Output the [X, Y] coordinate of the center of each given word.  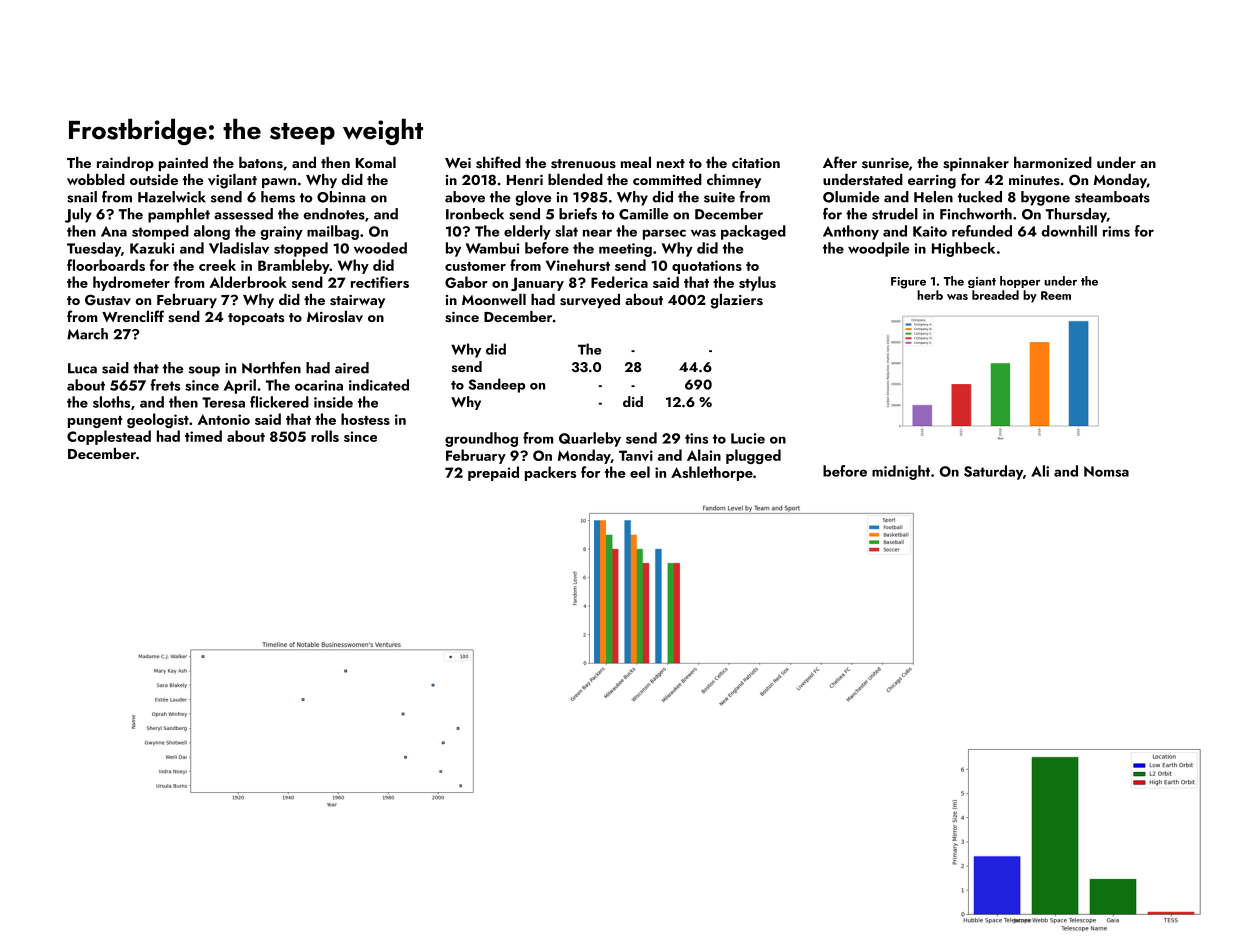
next [671, 163]
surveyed [590, 301]
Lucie [748, 438]
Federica [619, 282]
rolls [325, 436]
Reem [1056, 295]
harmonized [1053, 162]
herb [930, 295]
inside [333, 402]
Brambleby [294, 266]
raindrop [125, 164]
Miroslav [335, 317]
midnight [901, 472]
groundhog [481, 439]
